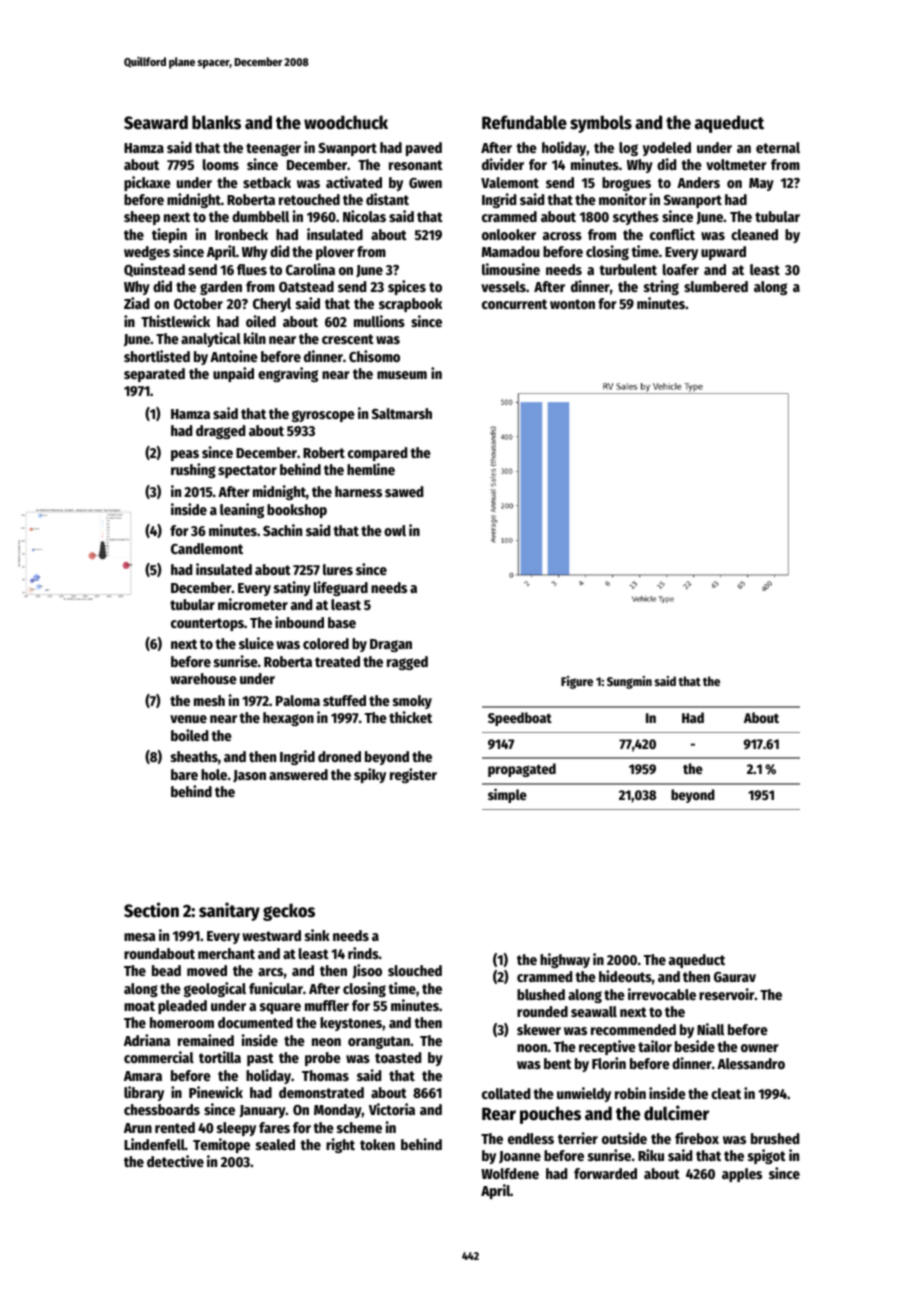 Image resolution: width=924 pixels, height=1314 pixels. I want to click on Wolfdene, so click(510, 1173).
